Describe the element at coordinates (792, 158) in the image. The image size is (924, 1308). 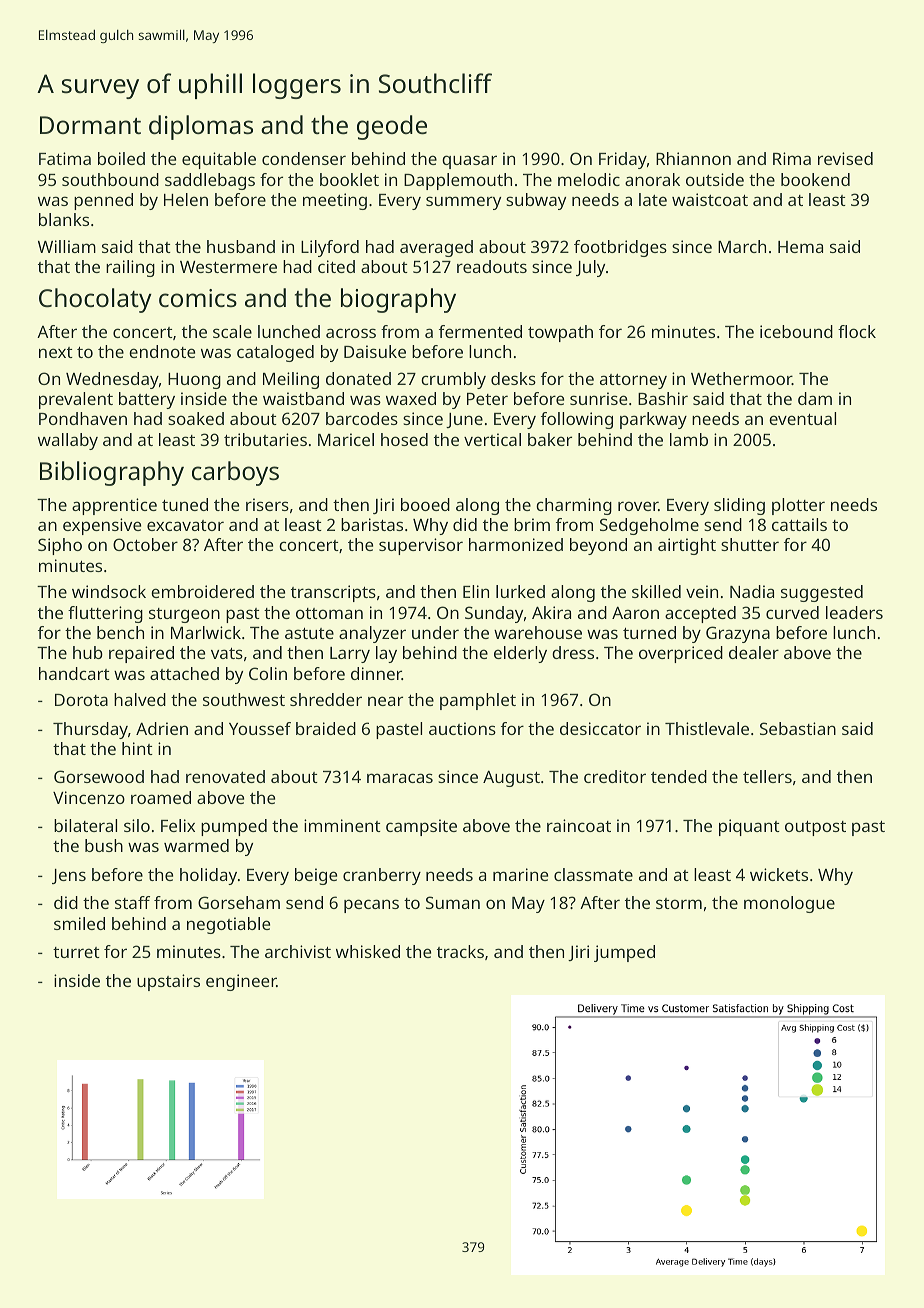
I see `Rima` at that location.
